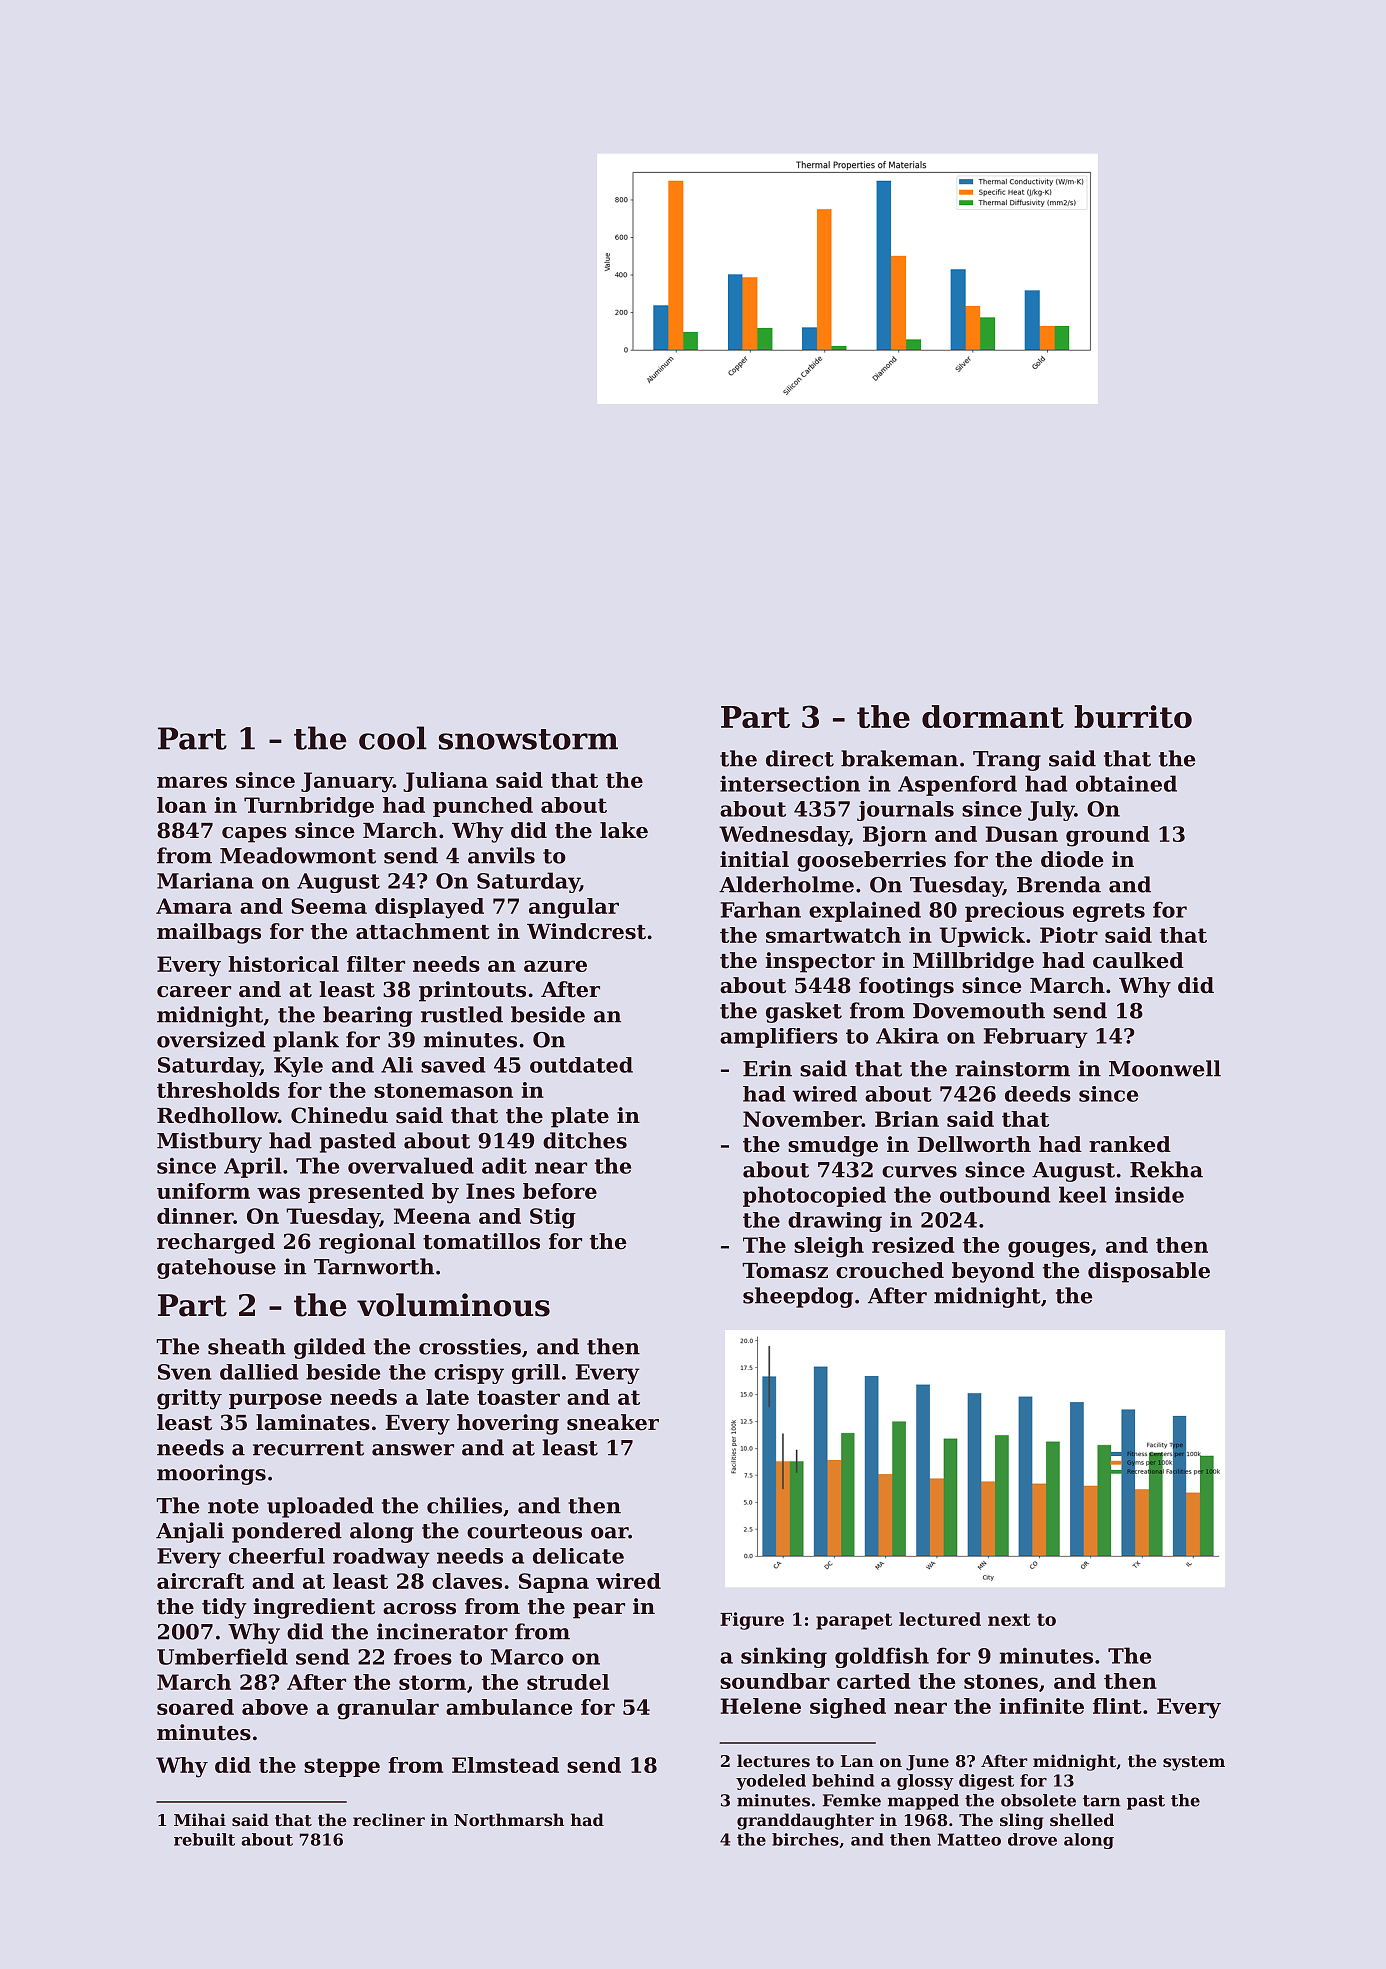 The width and height of the page is (1386, 1969). Describe the element at coordinates (599, 1611) in the page. I see `pear` at that location.
